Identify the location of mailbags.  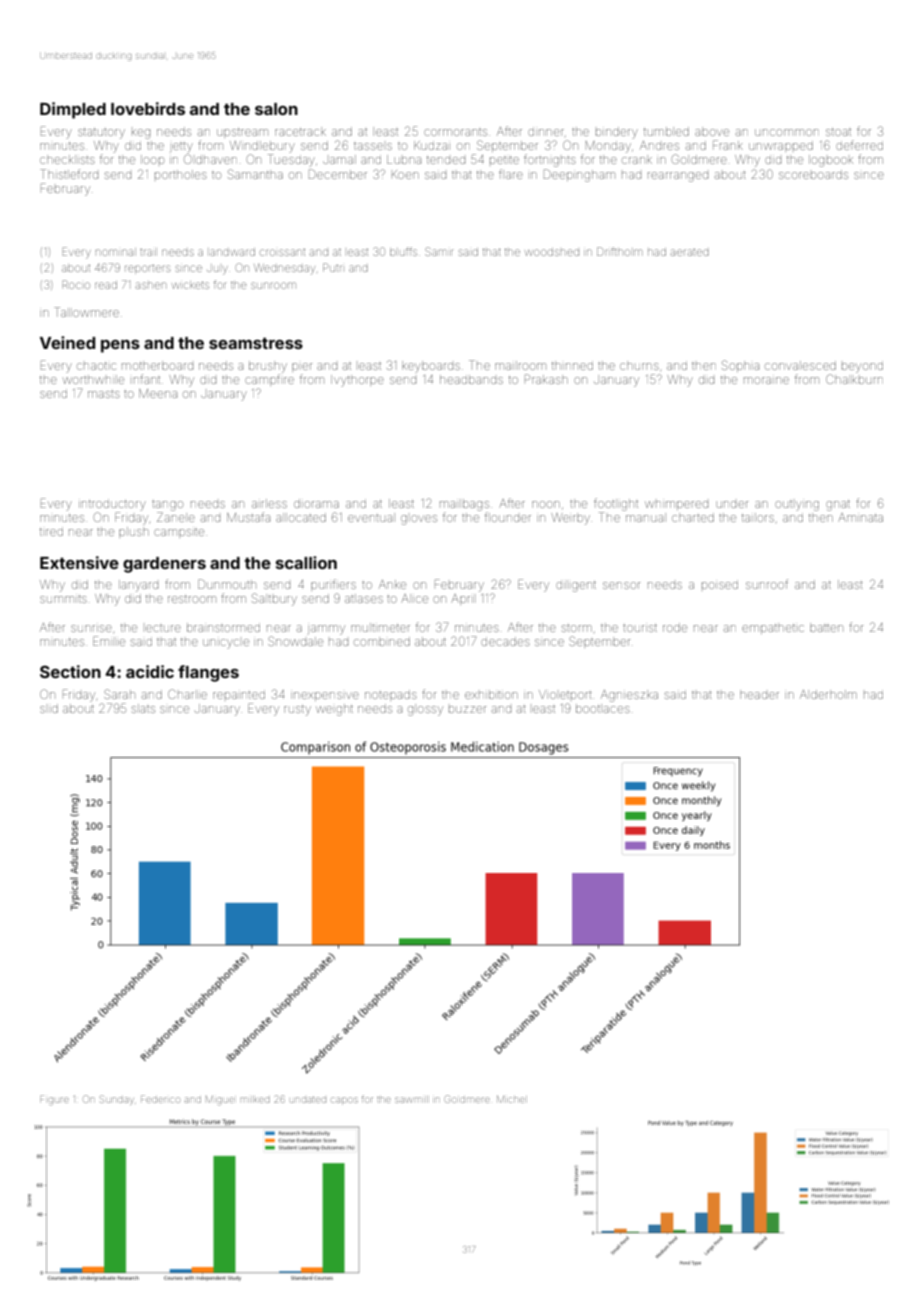
(464, 505).
